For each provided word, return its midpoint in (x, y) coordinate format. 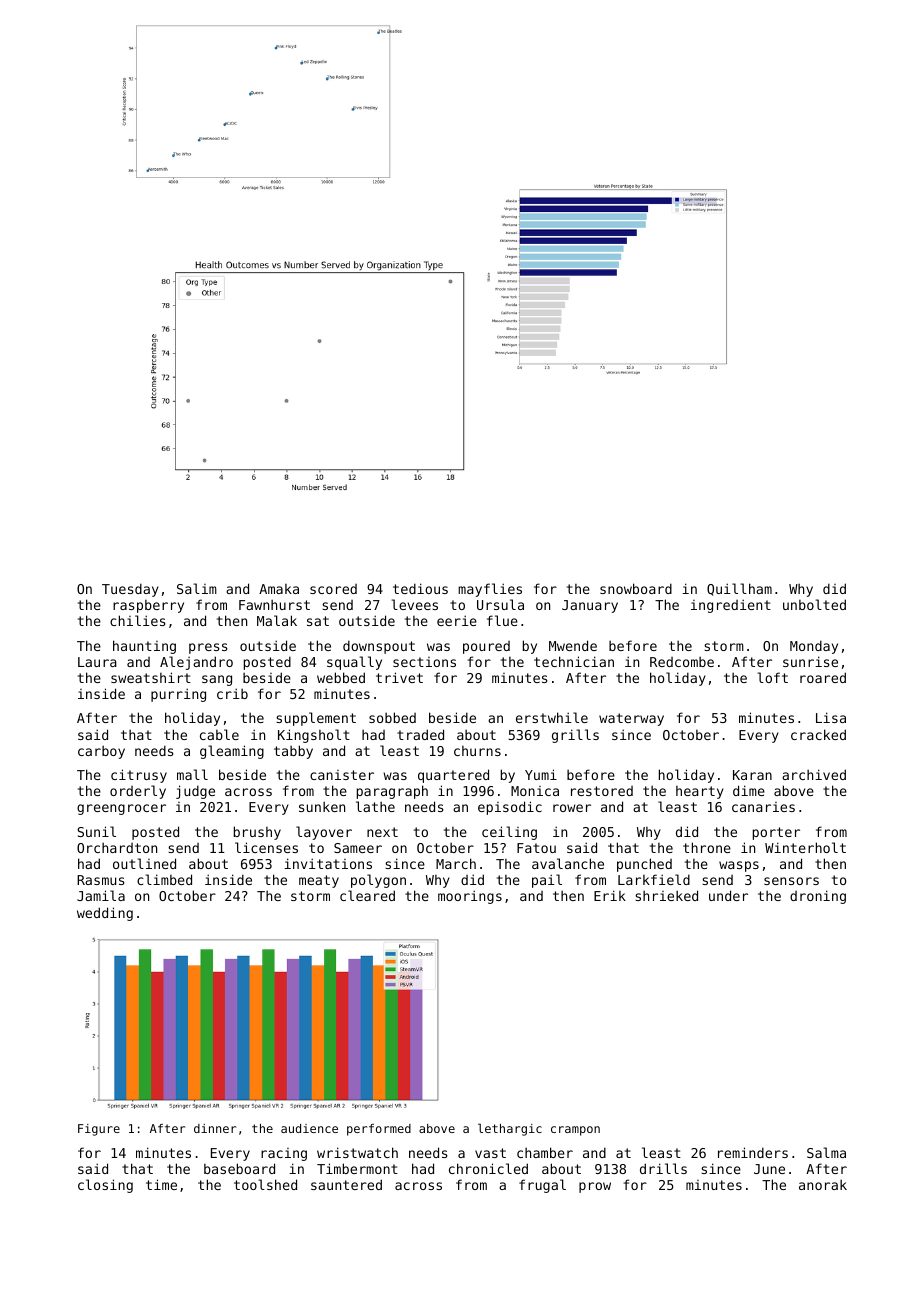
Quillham (739, 589)
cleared (367, 895)
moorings (470, 897)
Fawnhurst (274, 604)
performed (379, 1130)
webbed (341, 677)
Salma (826, 1152)
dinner (215, 1128)
